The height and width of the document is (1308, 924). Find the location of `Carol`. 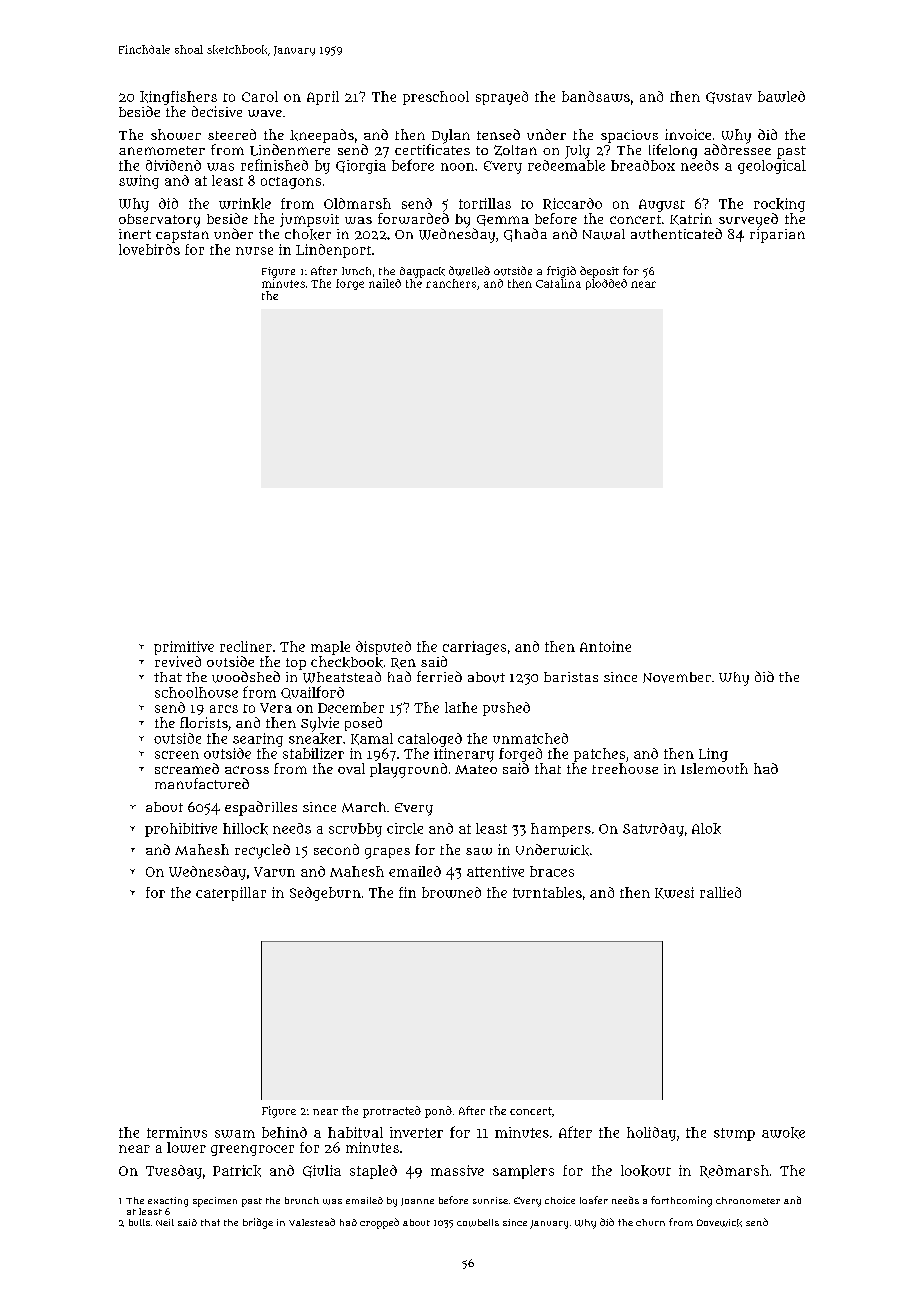

Carol is located at coordinates (260, 96).
